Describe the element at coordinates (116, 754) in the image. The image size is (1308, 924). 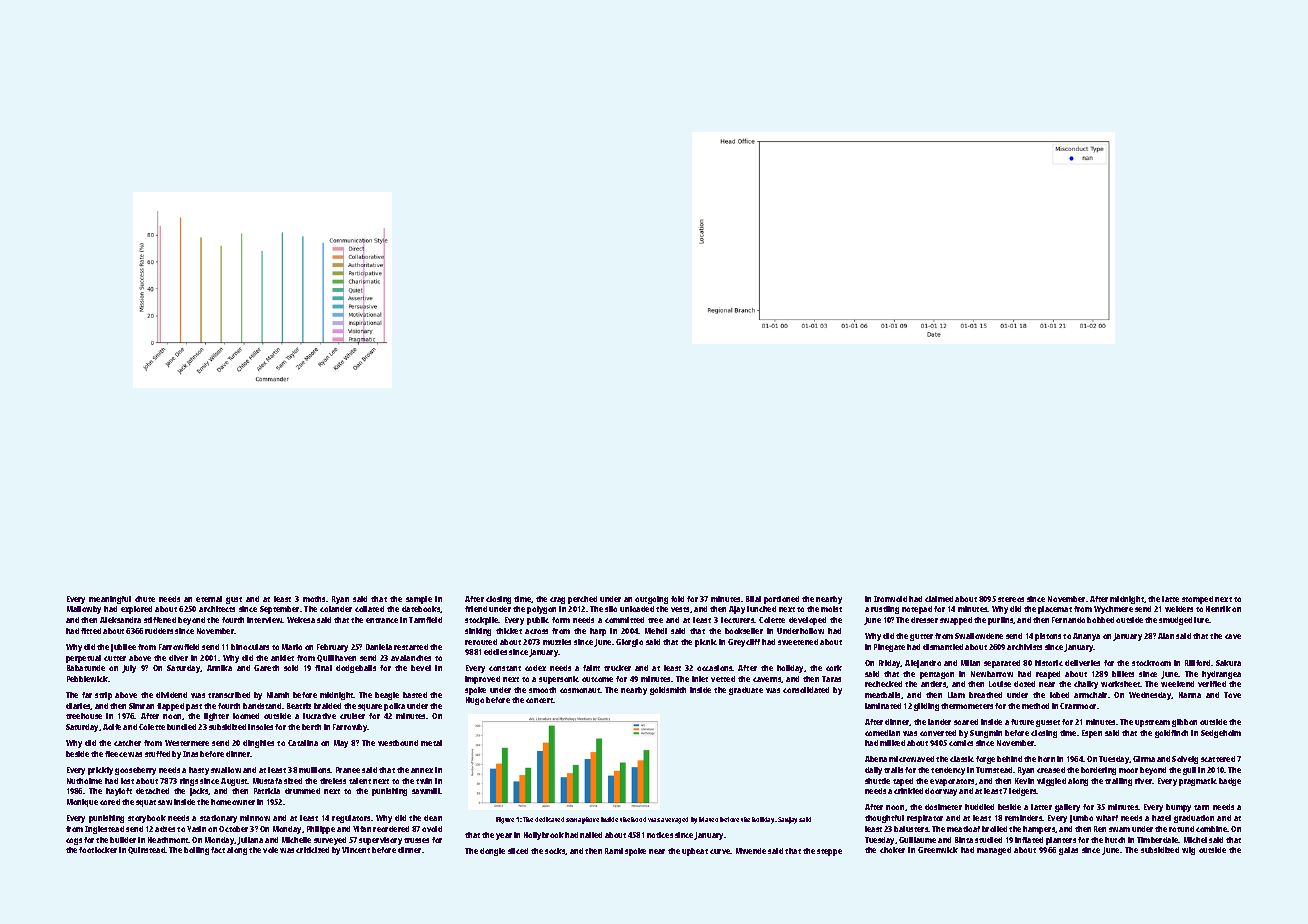
I see `fleece` at that location.
